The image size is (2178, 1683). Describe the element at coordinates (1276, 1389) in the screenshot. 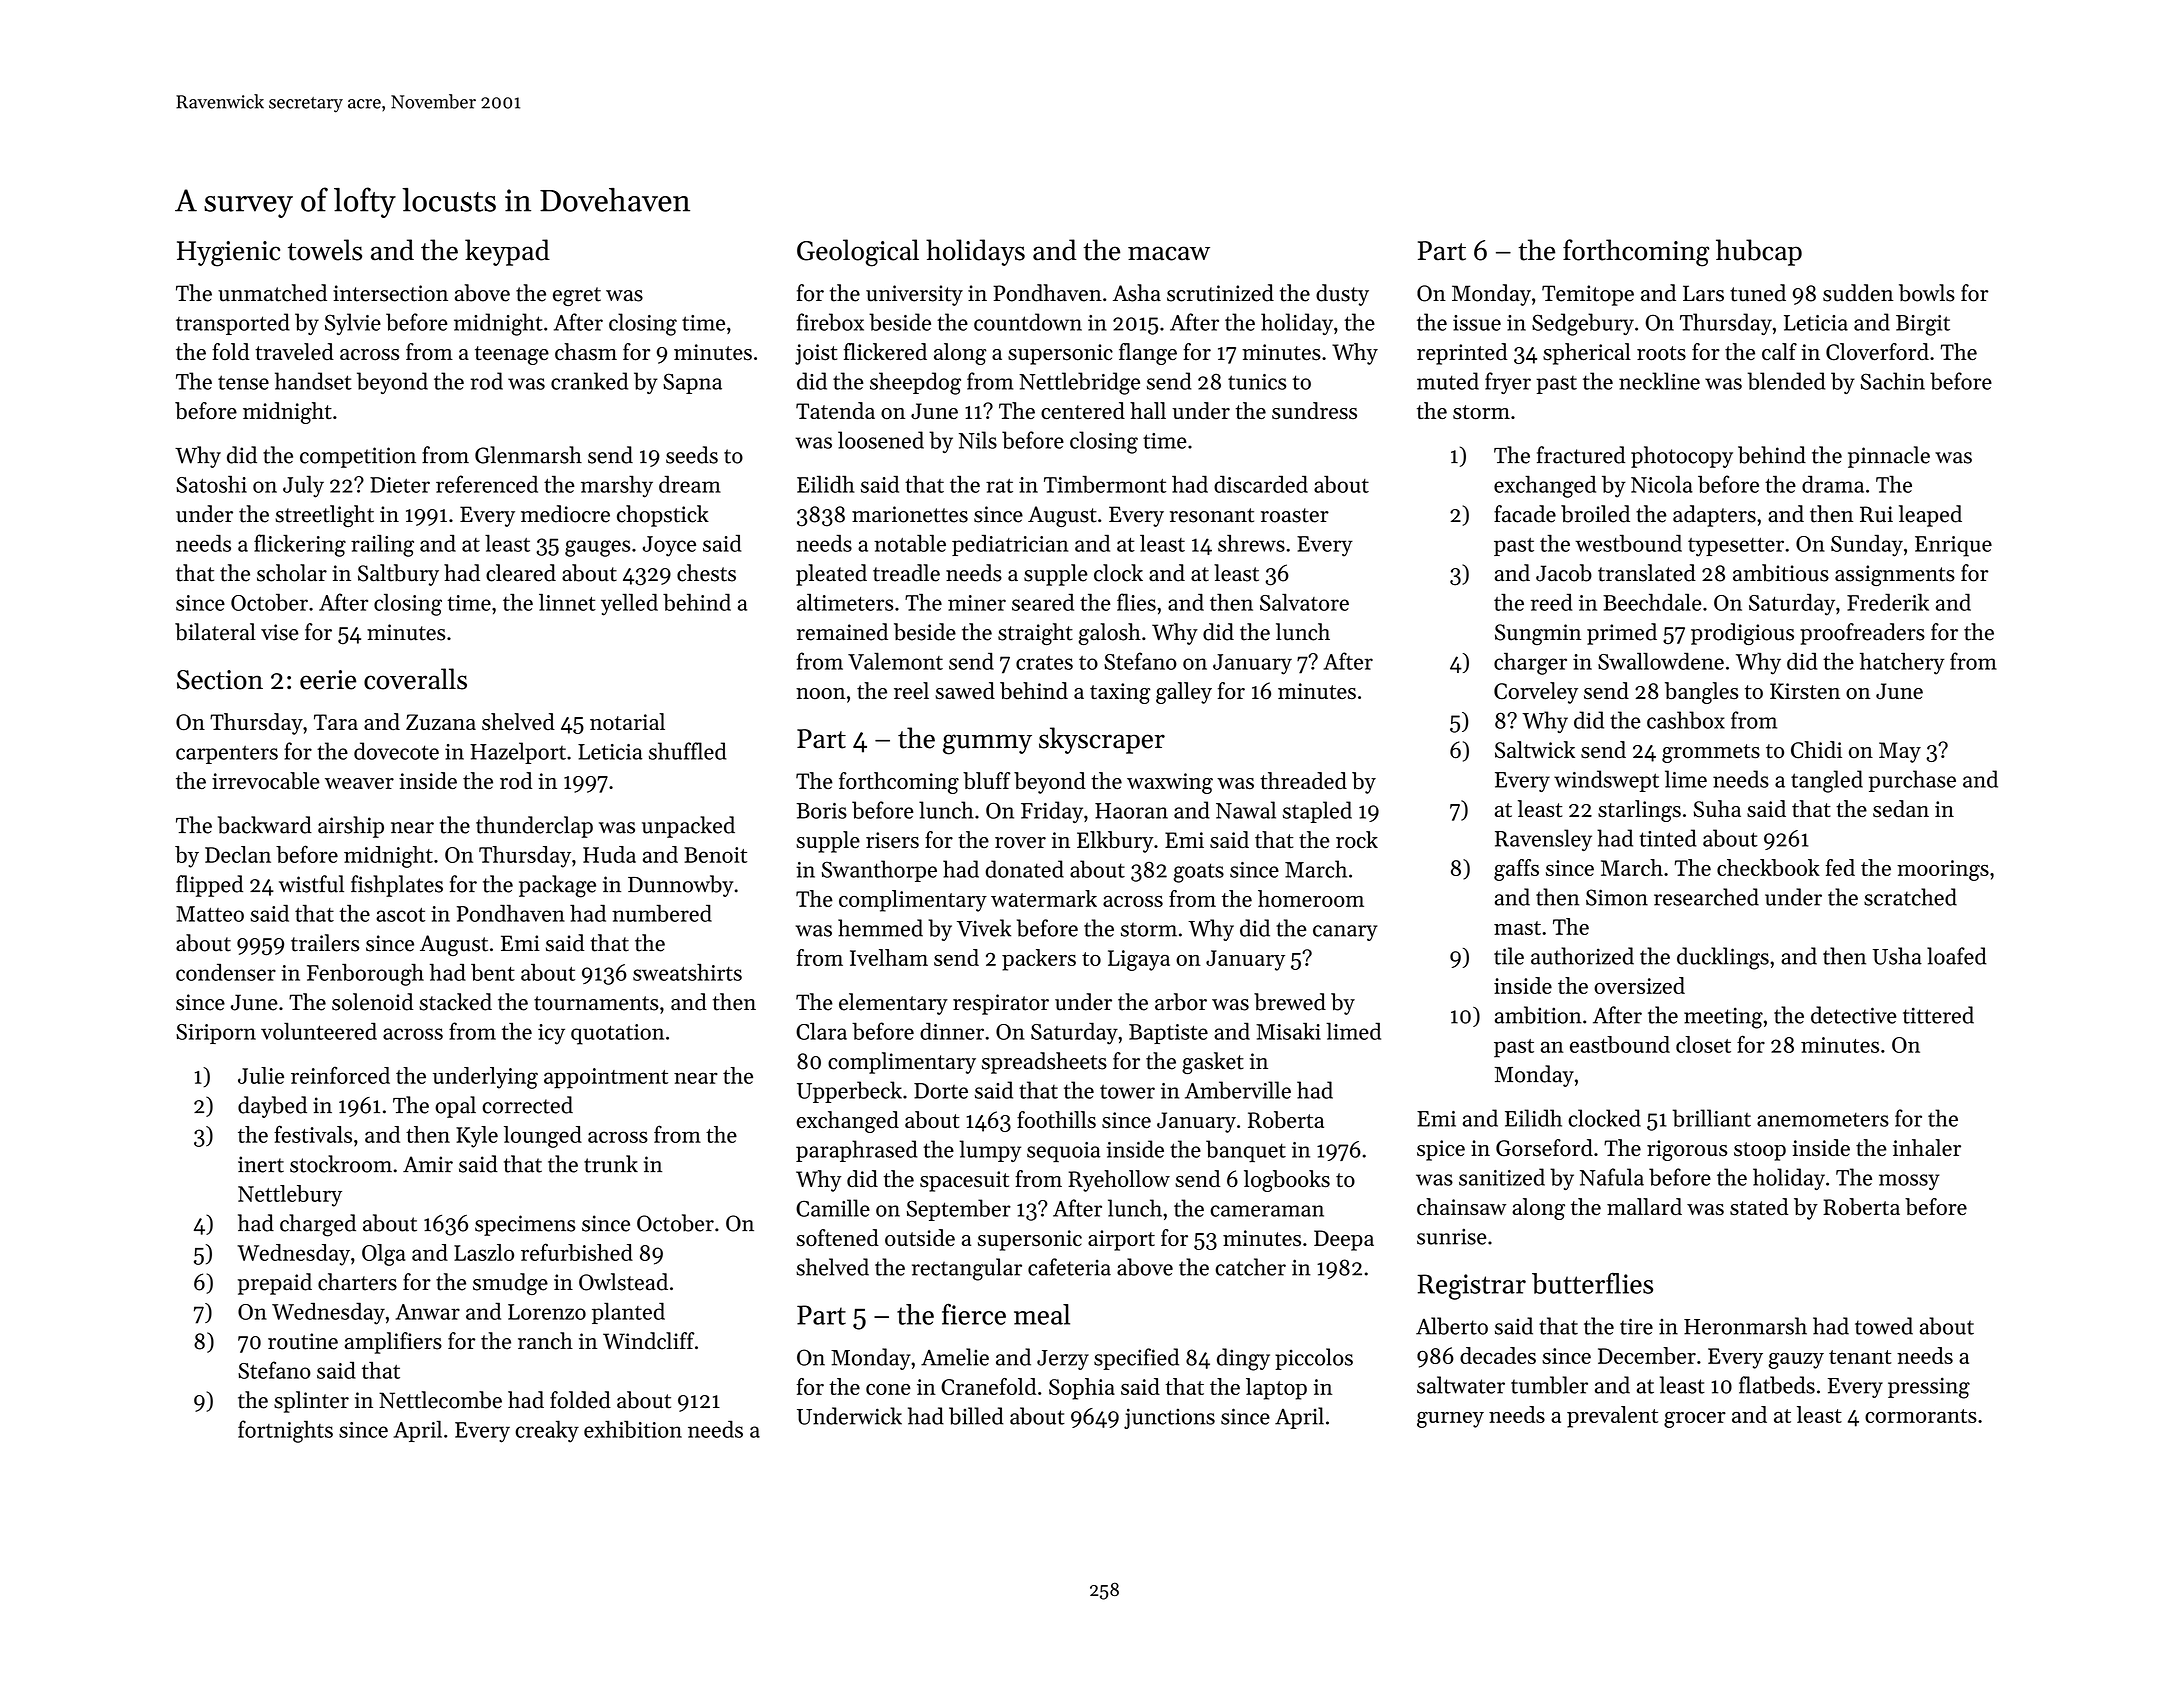

I see `laptop` at that location.
